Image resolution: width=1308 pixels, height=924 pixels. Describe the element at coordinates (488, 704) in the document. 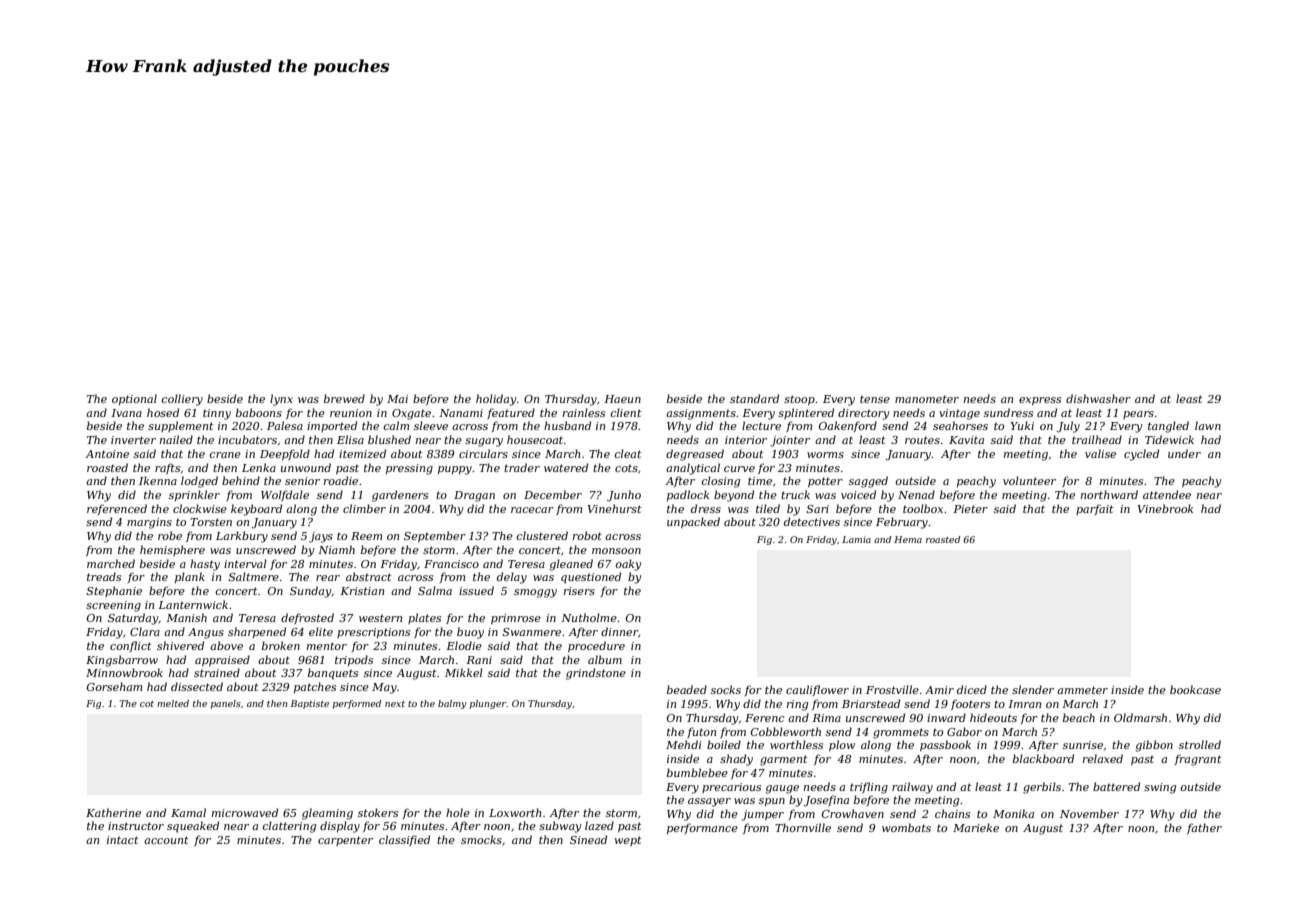

I see `plunger` at that location.
